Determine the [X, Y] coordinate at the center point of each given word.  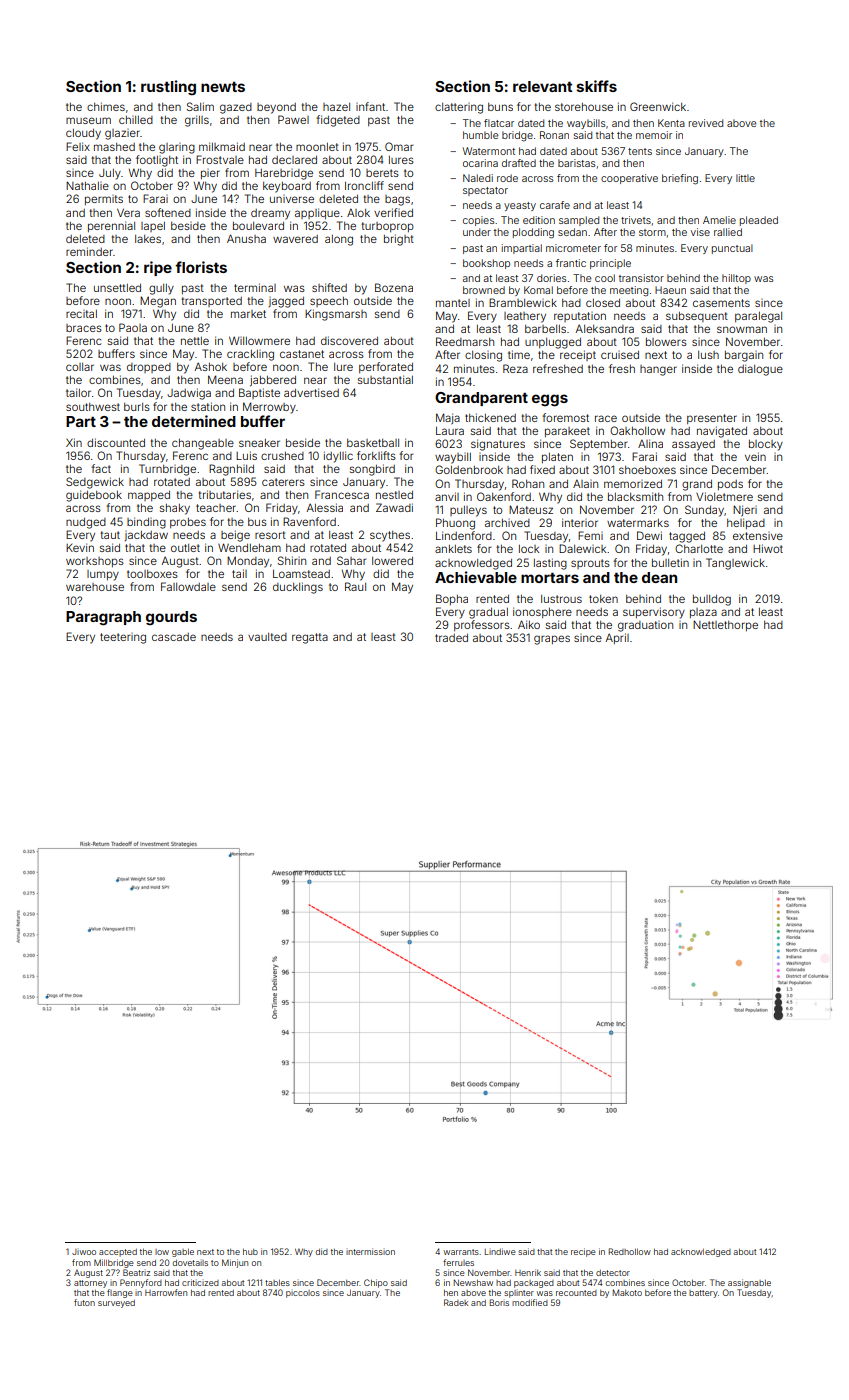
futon [84, 1302]
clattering [459, 108]
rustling [168, 88]
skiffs [596, 86]
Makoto [627, 1292]
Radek [456, 1302]
